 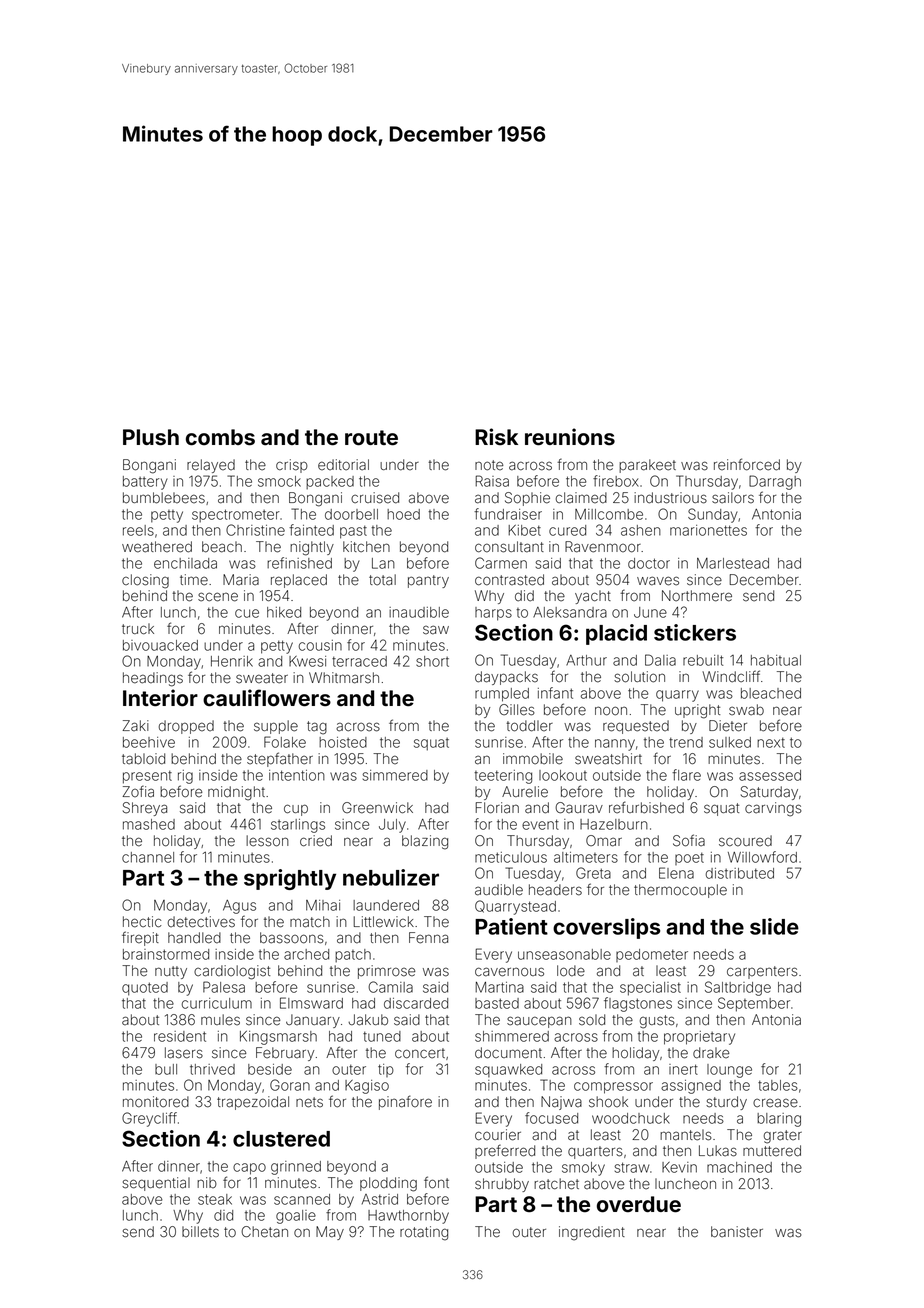 What do you see at coordinates (160, 645) in the screenshot?
I see `bivouacked` at bounding box center [160, 645].
